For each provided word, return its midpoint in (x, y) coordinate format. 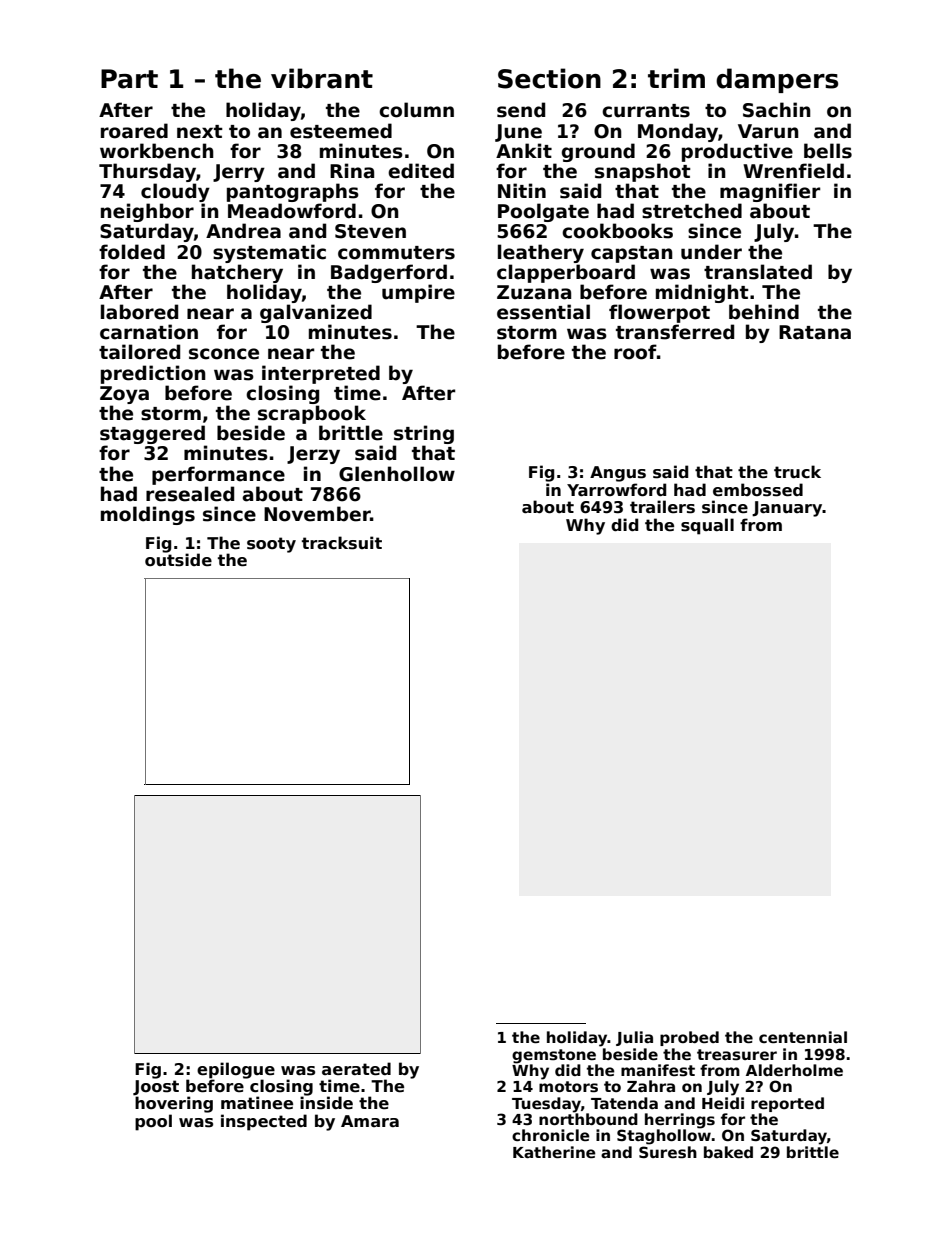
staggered (152, 434)
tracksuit (342, 543)
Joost (156, 1088)
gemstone (554, 1056)
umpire (418, 293)
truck (797, 472)
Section (549, 78)
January (787, 509)
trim (676, 78)
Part (129, 79)
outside (178, 560)
